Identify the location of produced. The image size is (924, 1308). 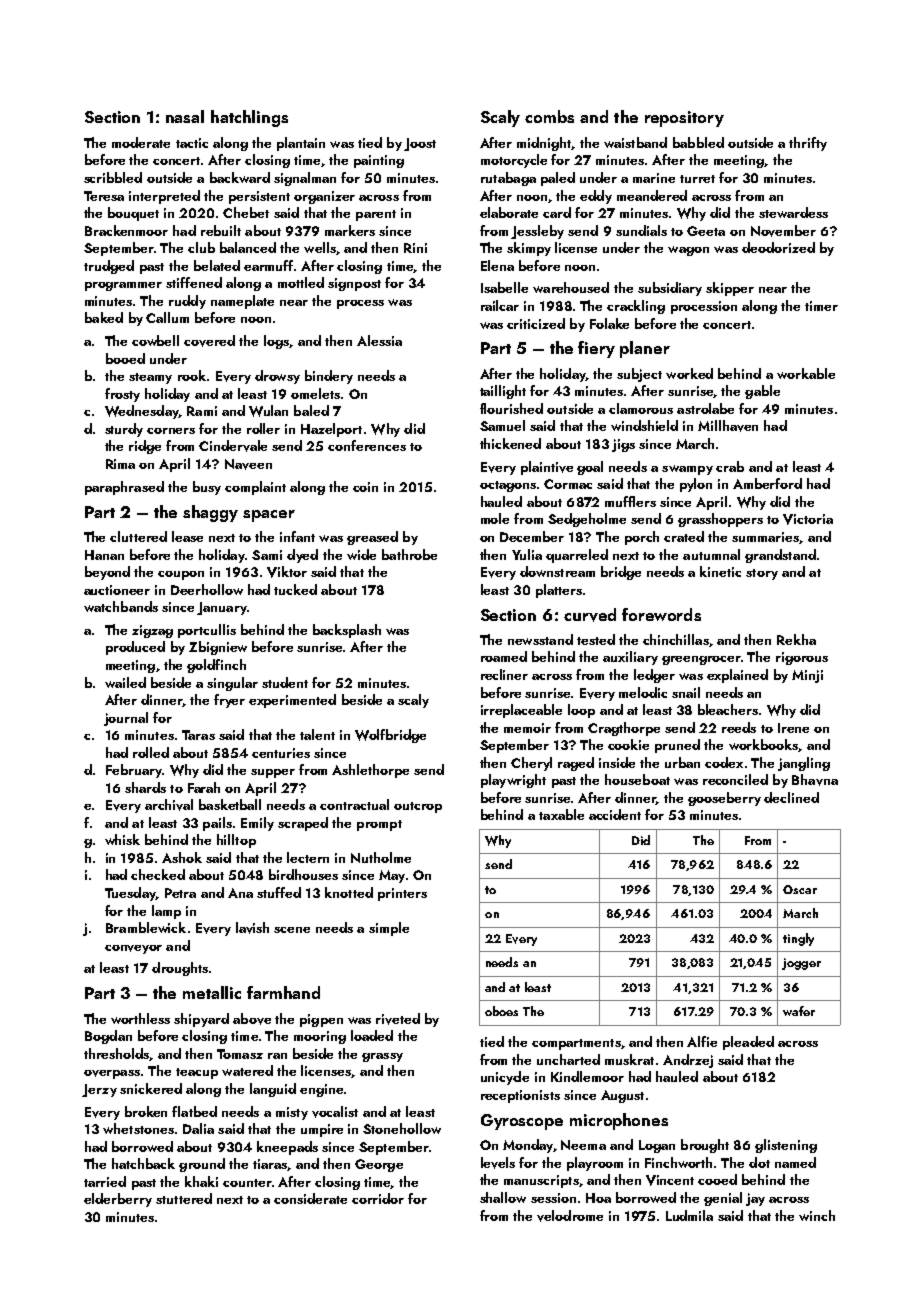
(135, 648).
